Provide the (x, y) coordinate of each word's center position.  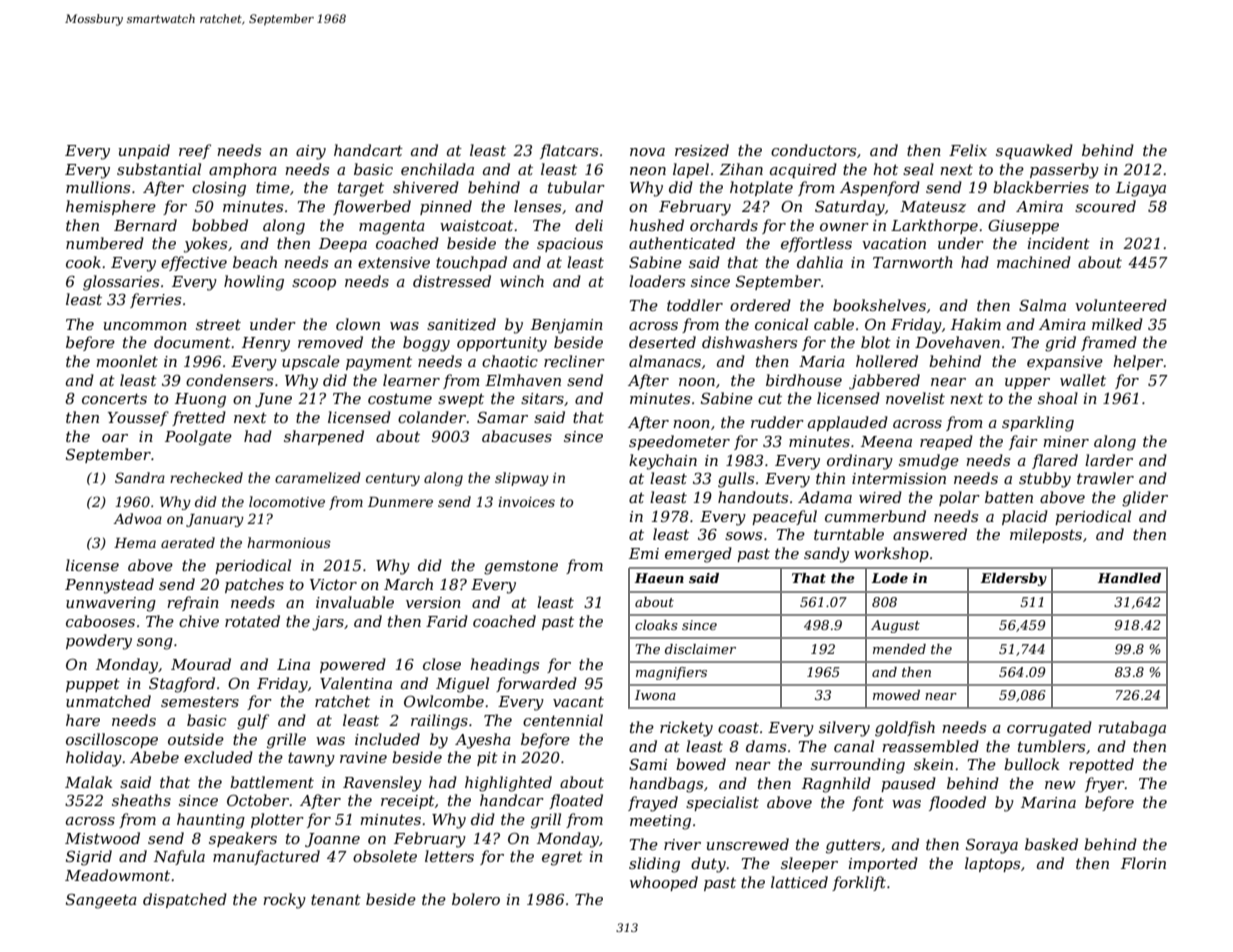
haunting (211, 821)
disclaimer (700, 649)
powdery (99, 642)
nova (647, 152)
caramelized (318, 478)
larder (1109, 460)
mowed (896, 695)
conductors (813, 150)
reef (195, 151)
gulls (736, 480)
